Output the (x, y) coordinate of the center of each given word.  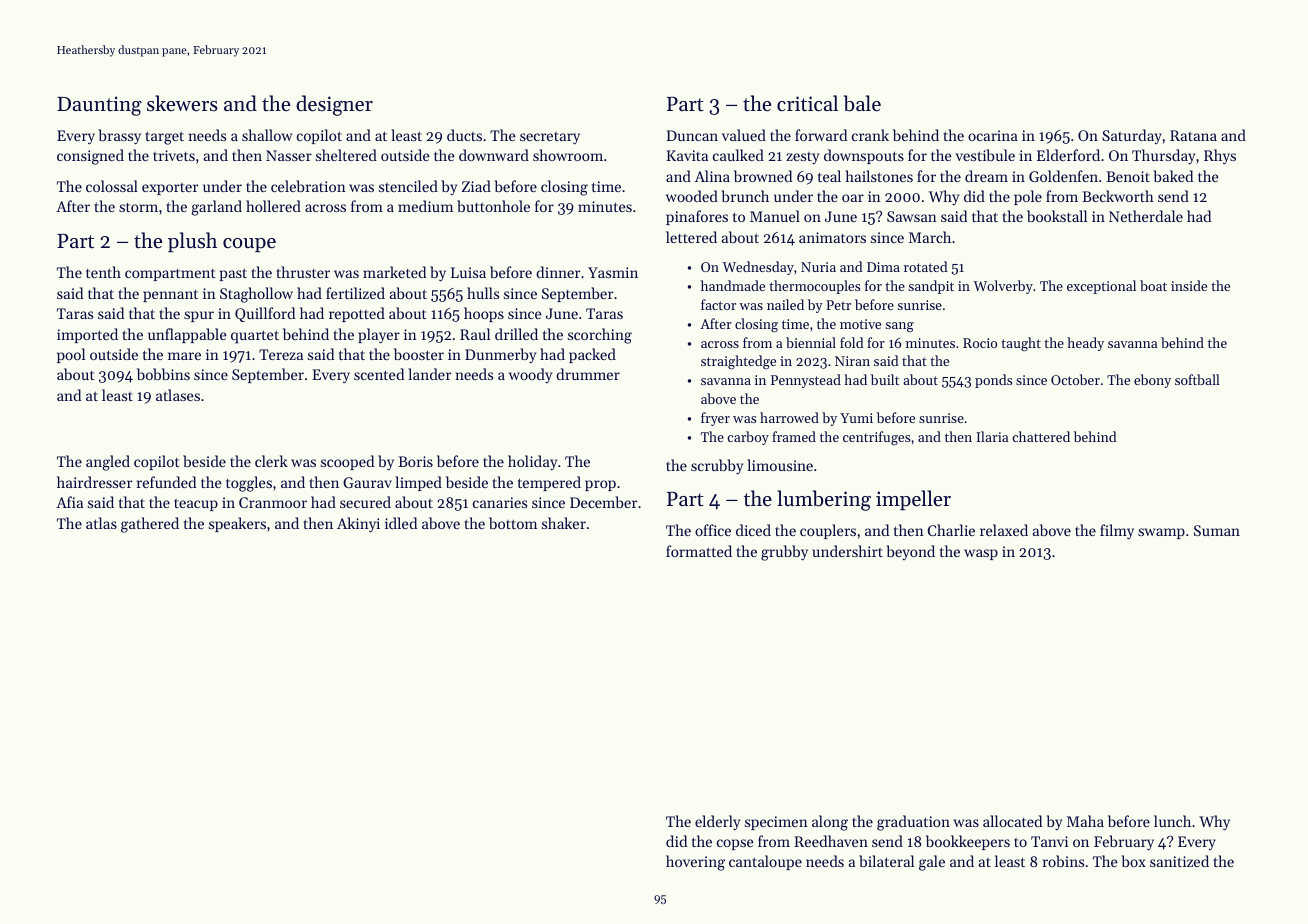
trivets (174, 155)
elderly (717, 822)
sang (899, 327)
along (830, 823)
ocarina (993, 135)
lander (429, 374)
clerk (271, 461)
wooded (692, 196)
